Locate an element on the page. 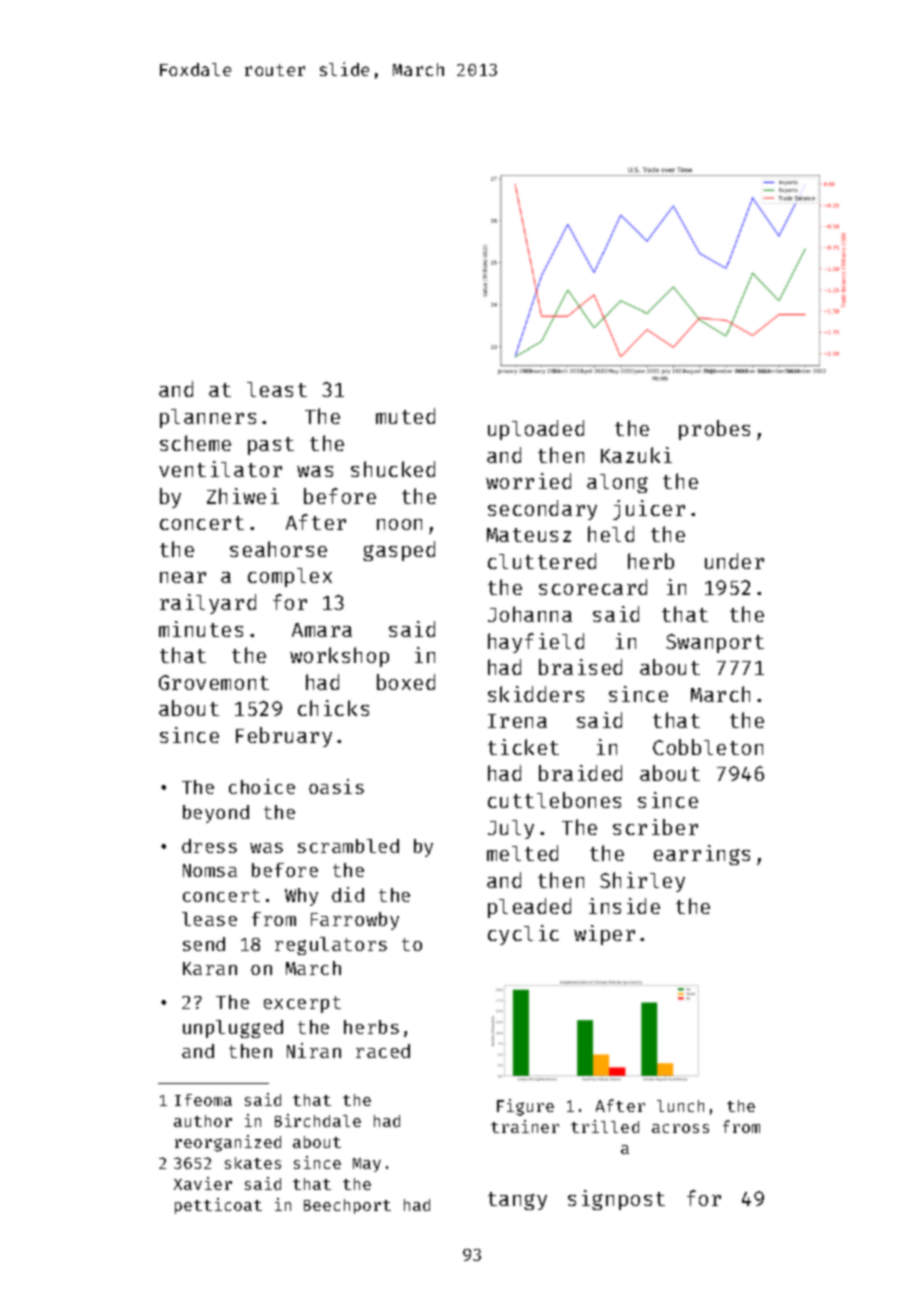 This document has height=1311, width=924. Farrowby is located at coordinates (355, 921).
